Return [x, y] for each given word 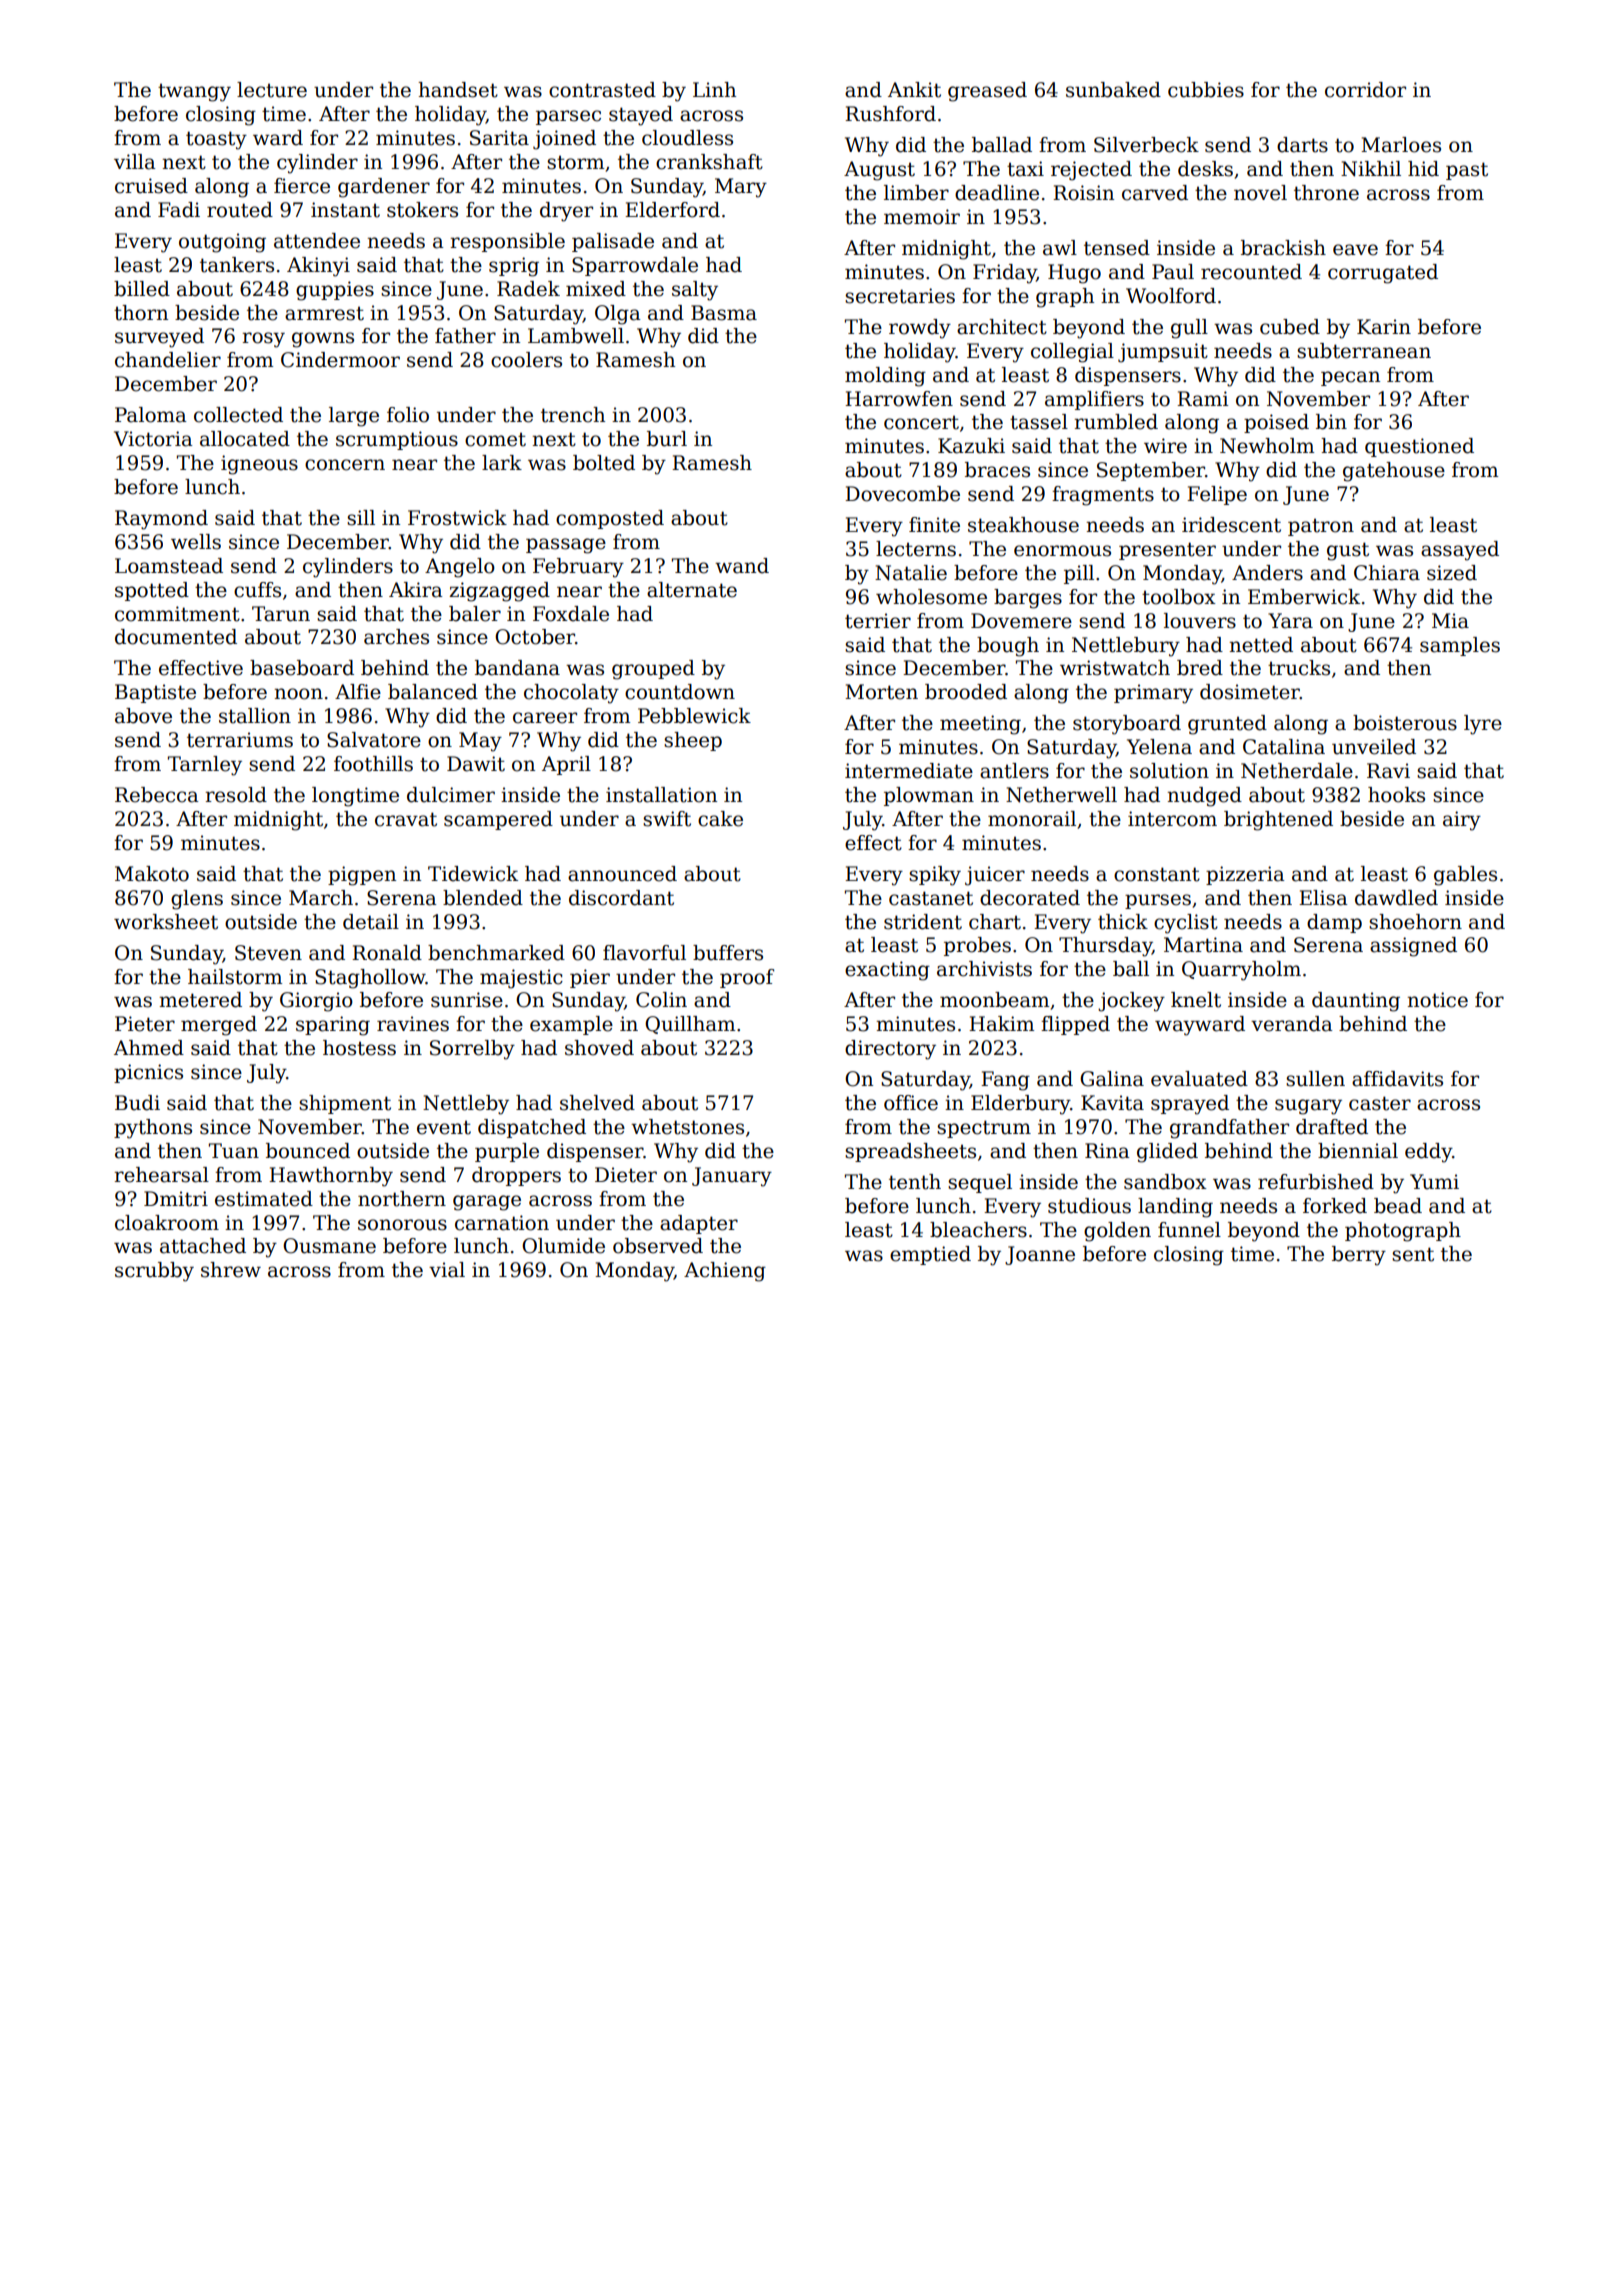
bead [1398, 1206]
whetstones [687, 1127]
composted [610, 519]
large [354, 417]
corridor [1365, 90]
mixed [596, 289]
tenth [915, 1182]
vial [447, 1270]
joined [564, 140]
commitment [177, 614]
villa [135, 162]
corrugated [1383, 274]
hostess [359, 1048]
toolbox [1179, 597]
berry [1359, 1256]
